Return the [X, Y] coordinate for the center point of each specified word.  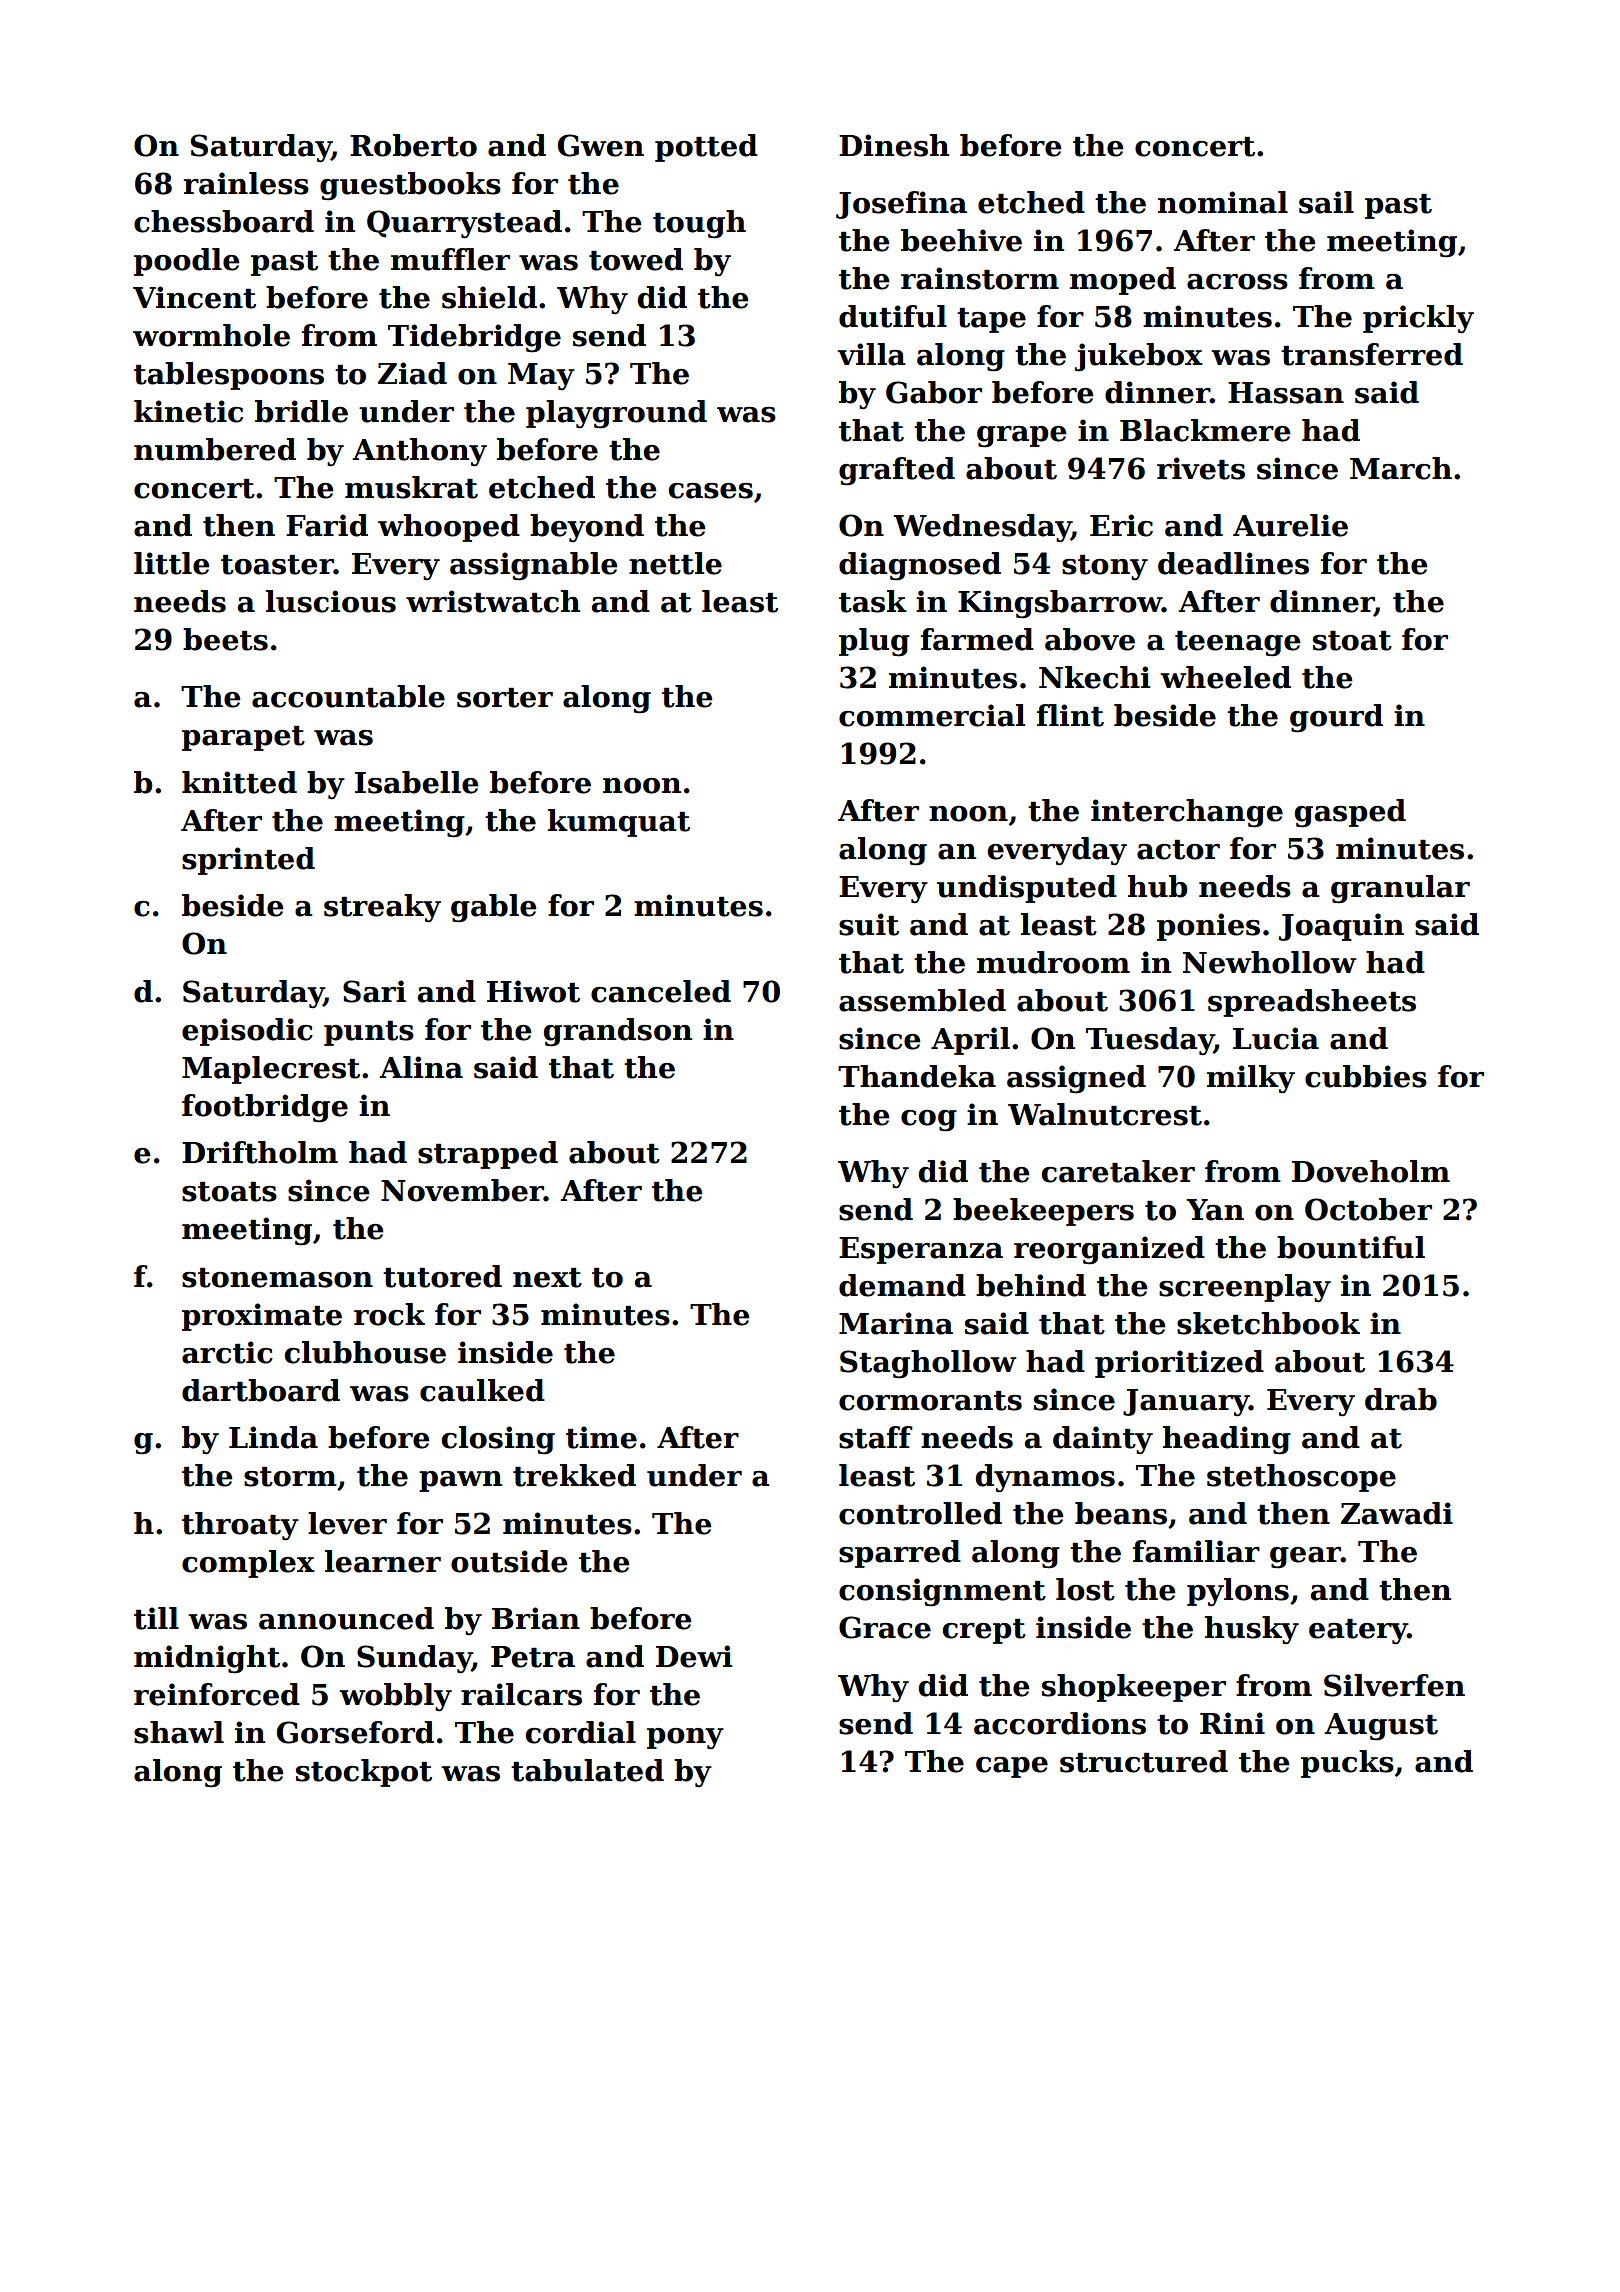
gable [493, 908]
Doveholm [1371, 1171]
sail [1326, 202]
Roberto [413, 145]
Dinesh [894, 145]
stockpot [364, 1773]
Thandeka [917, 1076]
